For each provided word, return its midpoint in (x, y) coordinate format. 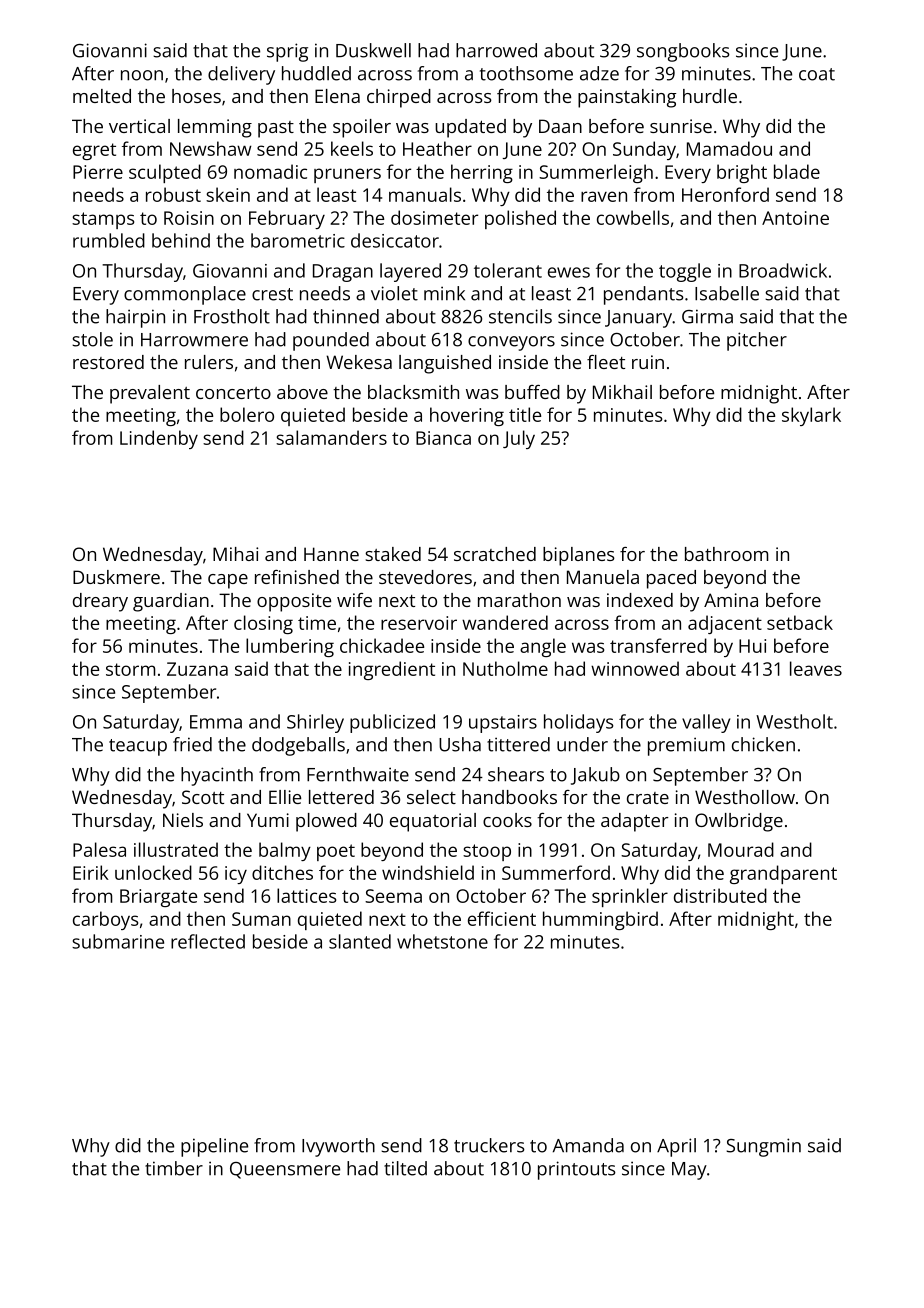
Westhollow (745, 797)
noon (142, 75)
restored (108, 362)
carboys (105, 920)
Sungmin (763, 1147)
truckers (489, 1145)
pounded (331, 341)
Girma (707, 316)
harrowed (496, 50)
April (676, 1147)
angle (543, 647)
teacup (138, 747)
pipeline (214, 1147)
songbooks (683, 52)
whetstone (442, 941)
